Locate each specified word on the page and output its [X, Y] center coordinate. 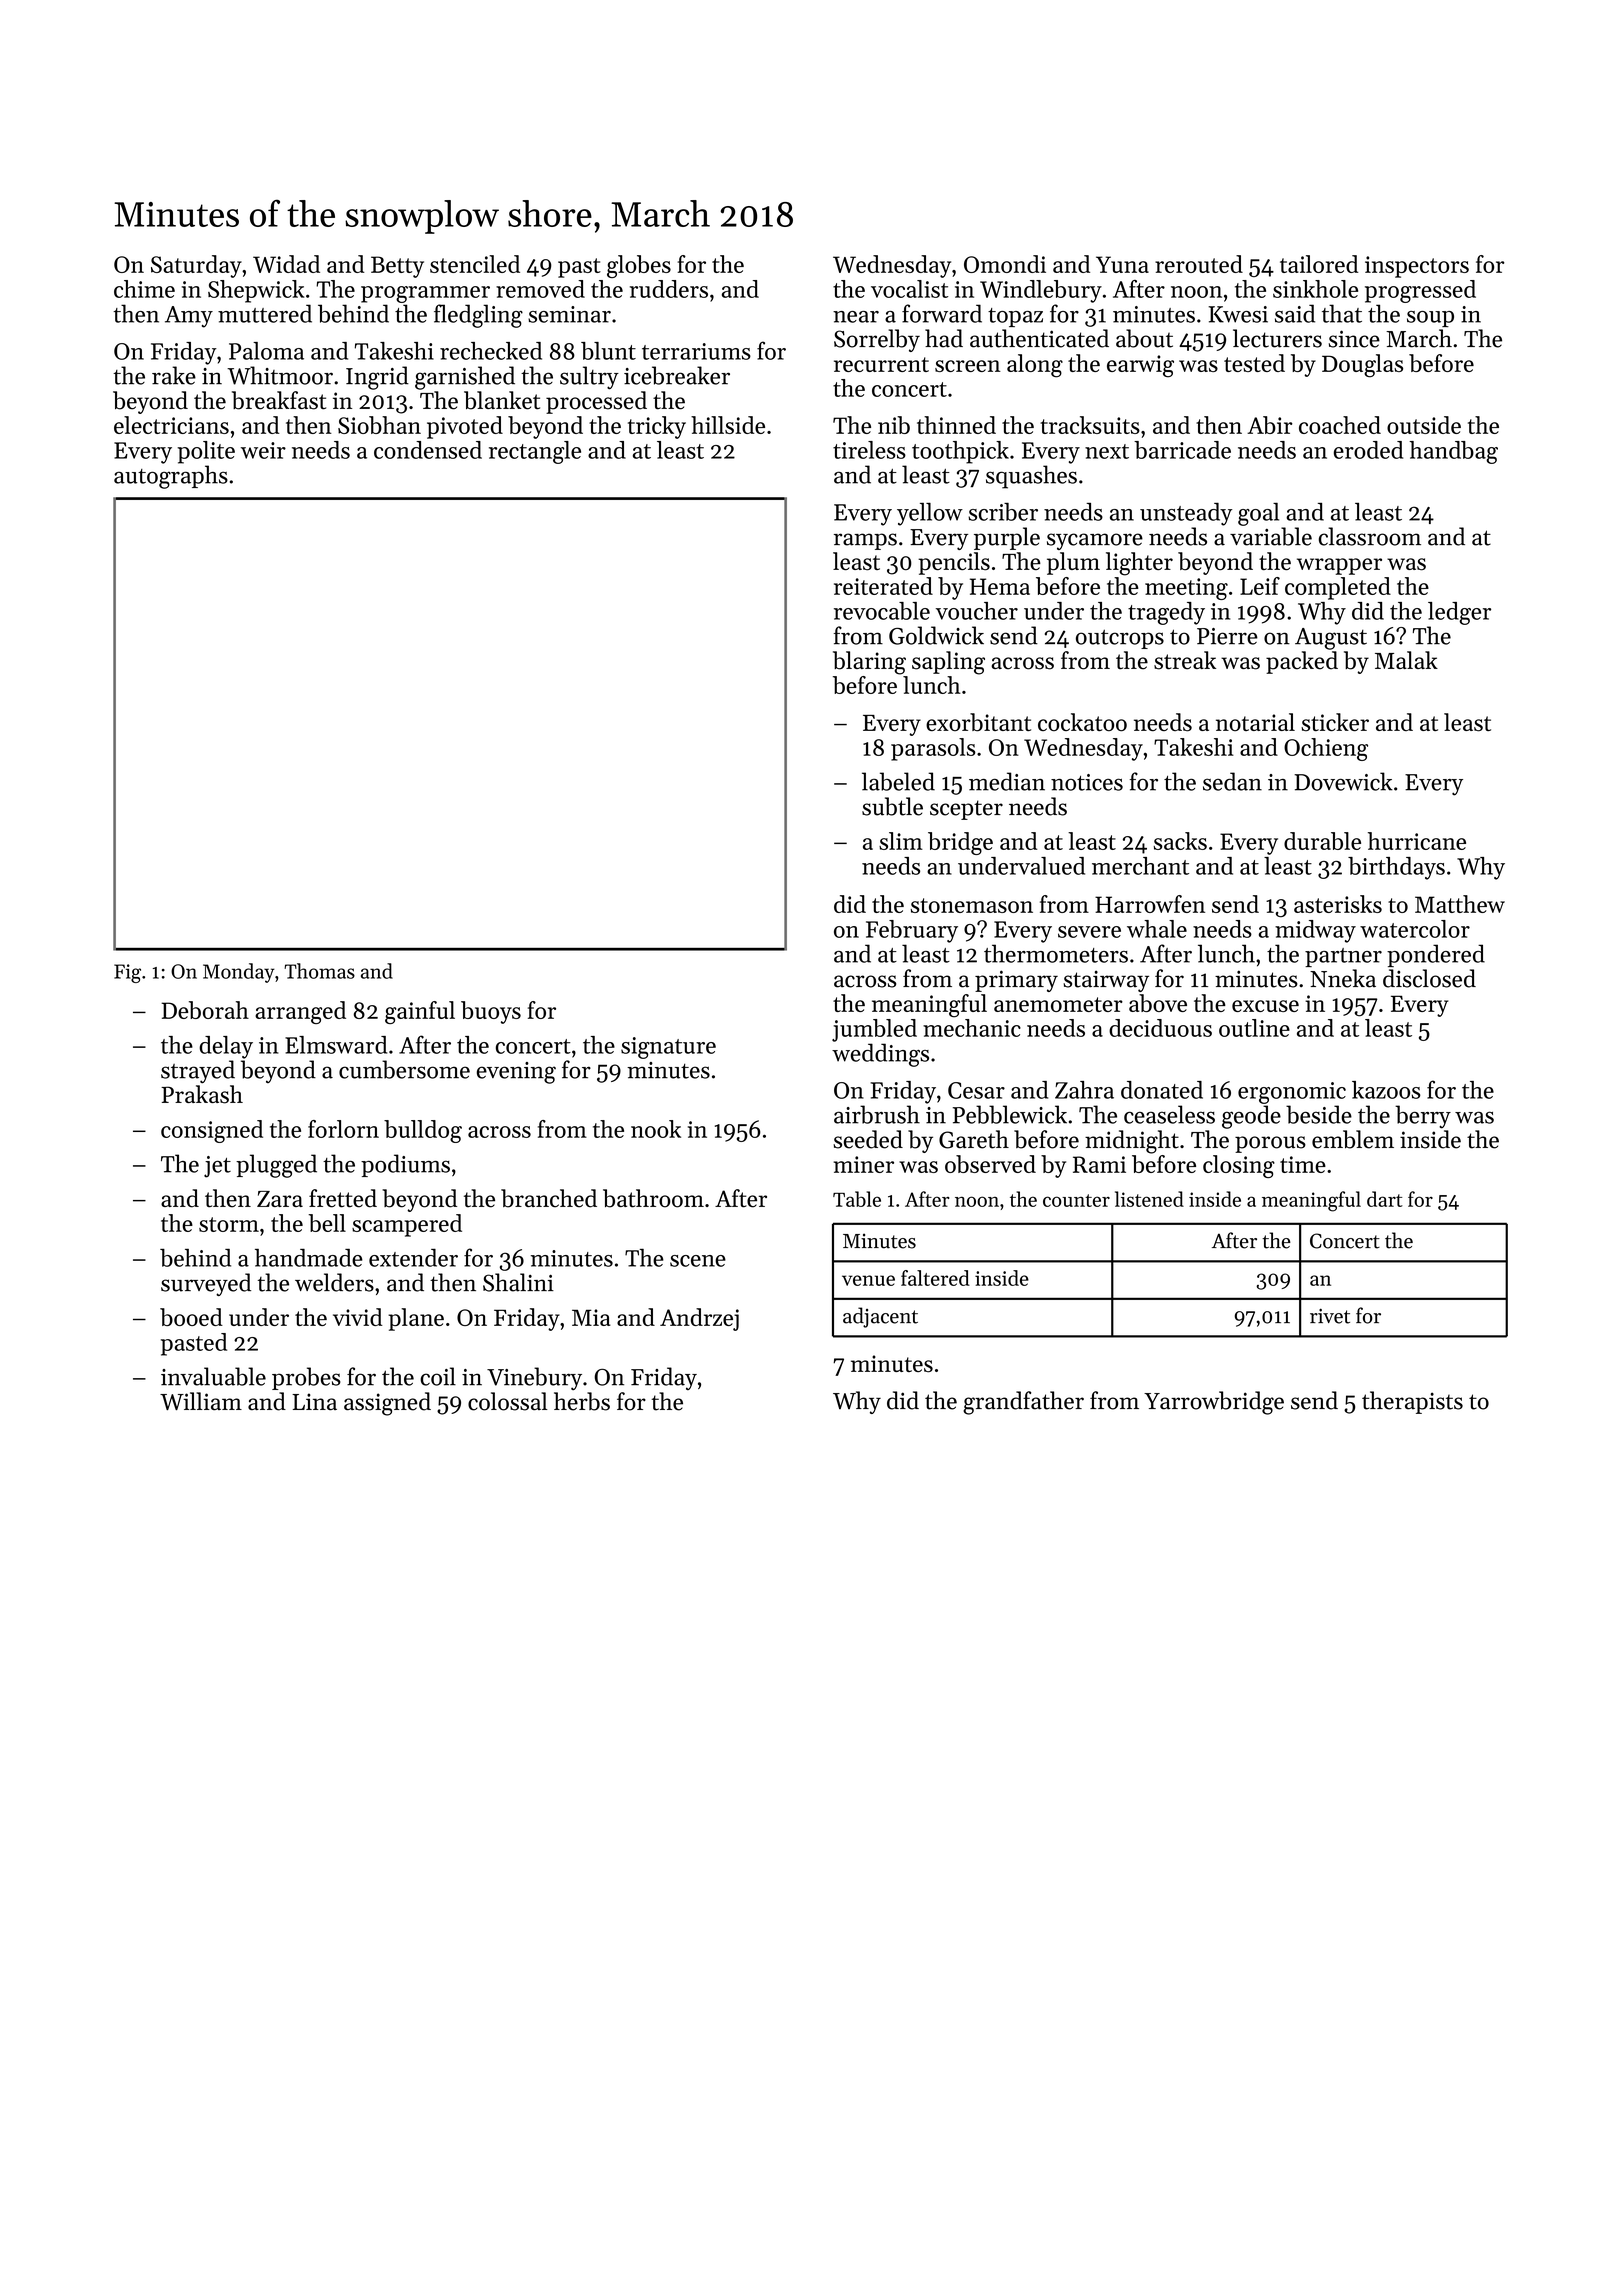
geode [1251, 1117]
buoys [491, 1012]
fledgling [478, 316]
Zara [280, 1199]
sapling [948, 663]
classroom [1370, 536]
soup [1430, 319]
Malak [1406, 660]
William [201, 1401]
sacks [1180, 841]
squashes [1031, 477]
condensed [428, 450]
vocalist [909, 289]
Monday [239, 973]
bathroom [653, 1198]
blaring [869, 663]
